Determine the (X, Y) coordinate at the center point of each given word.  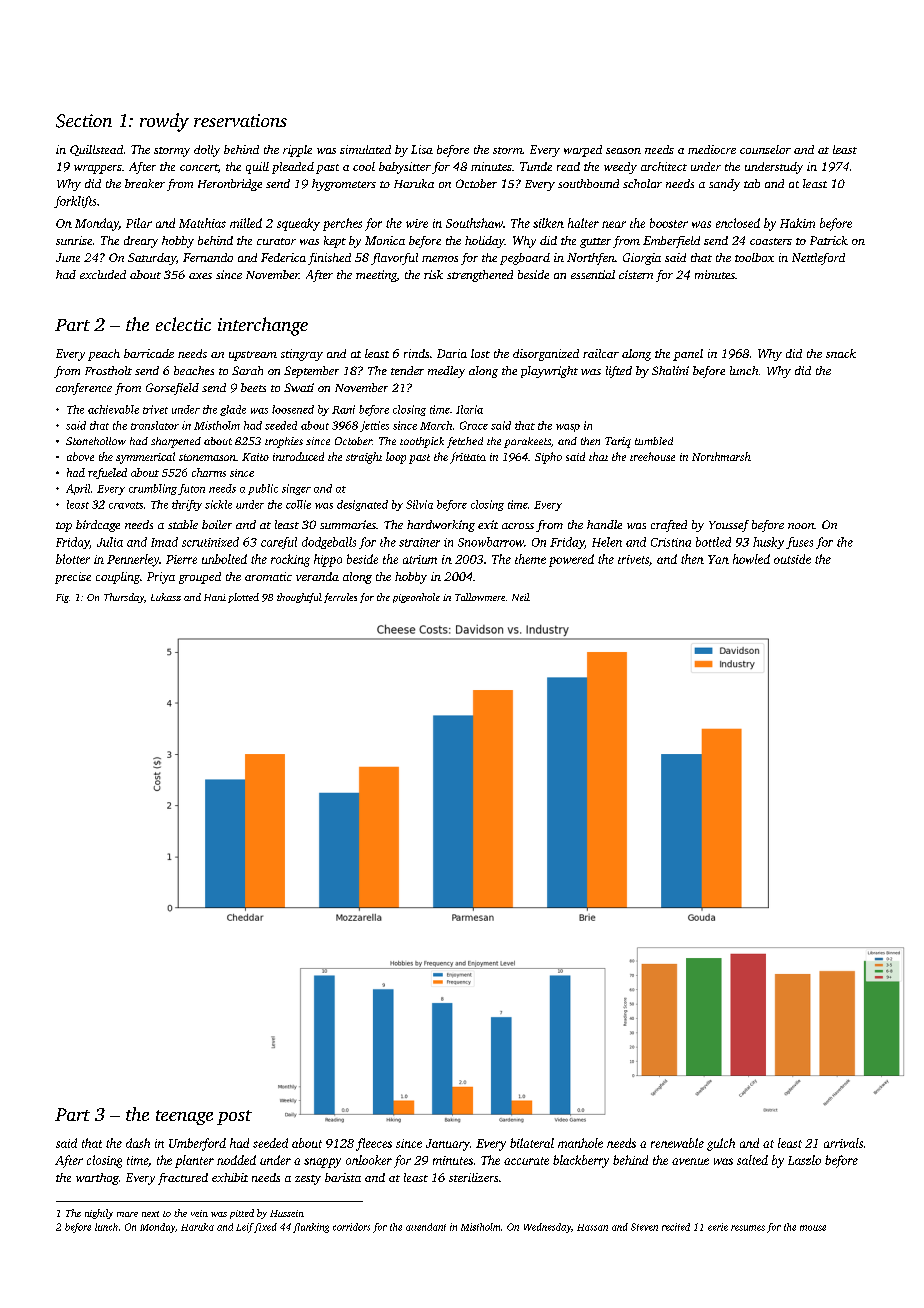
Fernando (208, 257)
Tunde (536, 166)
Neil (521, 597)
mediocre (712, 149)
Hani (215, 597)
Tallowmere (480, 597)
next (150, 1214)
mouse (813, 1228)
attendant (426, 1227)
